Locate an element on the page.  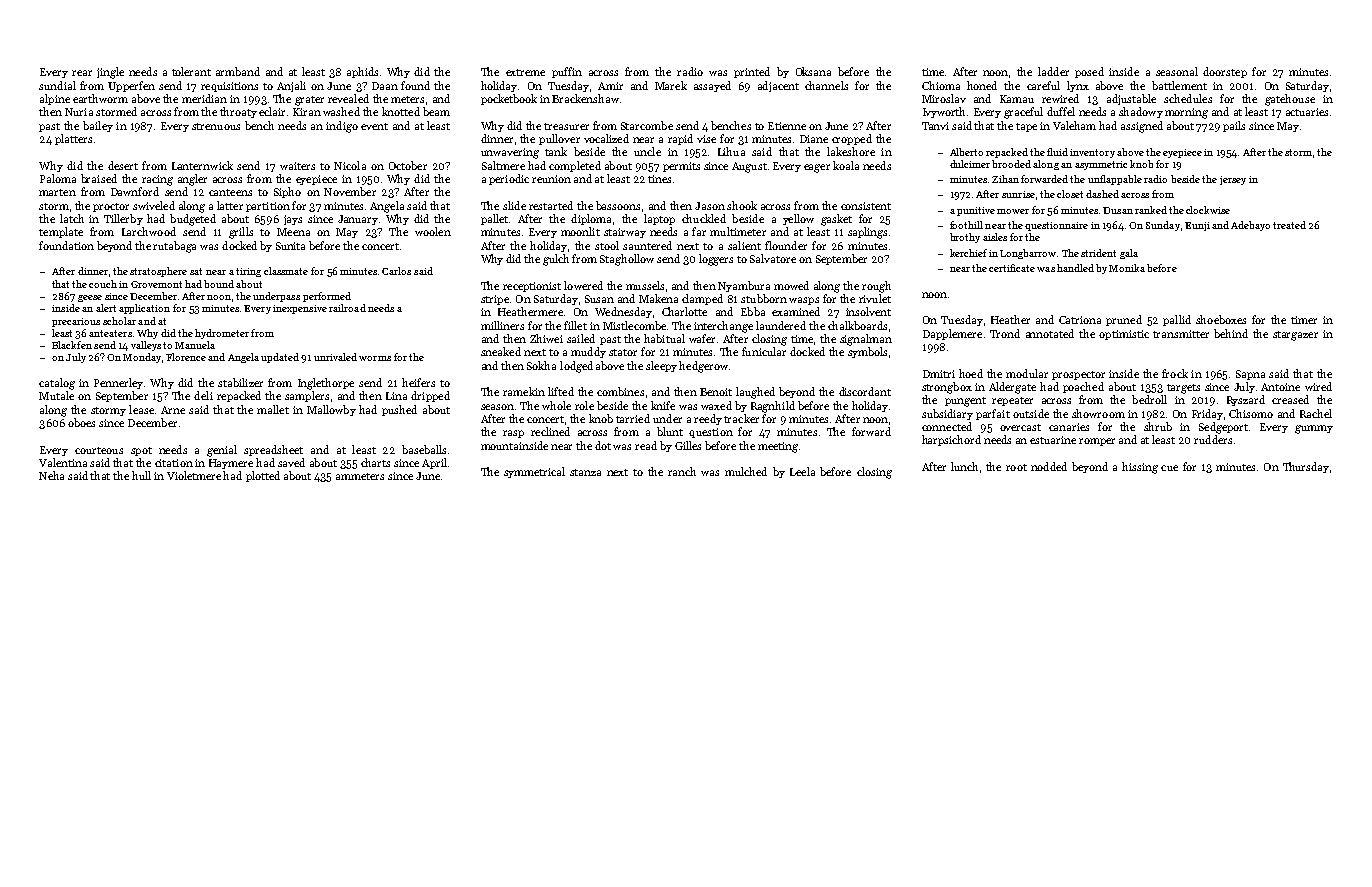
tolerant is located at coordinates (191, 71).
